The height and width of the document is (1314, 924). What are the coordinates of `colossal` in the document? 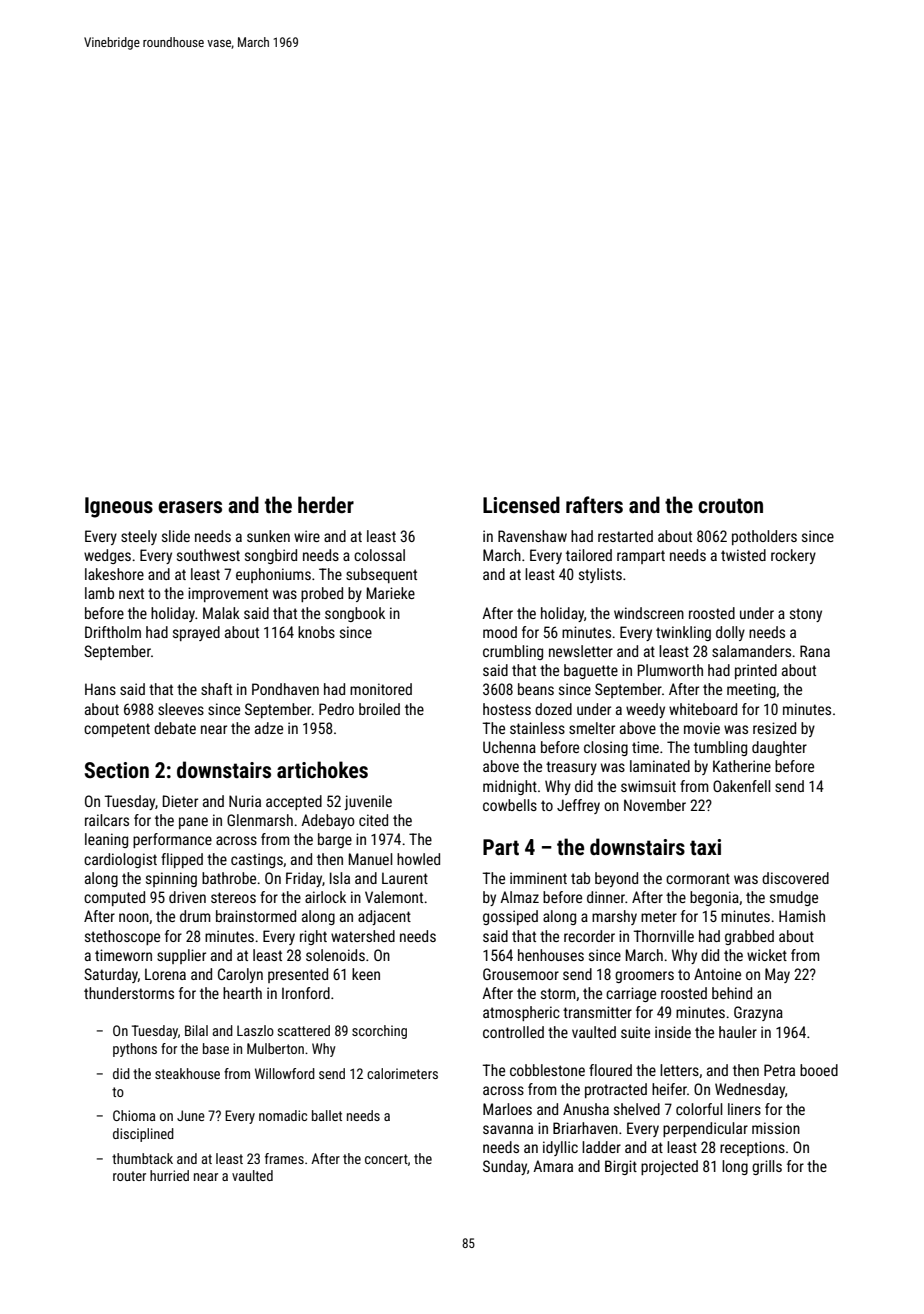 It's located at (379, 555).
